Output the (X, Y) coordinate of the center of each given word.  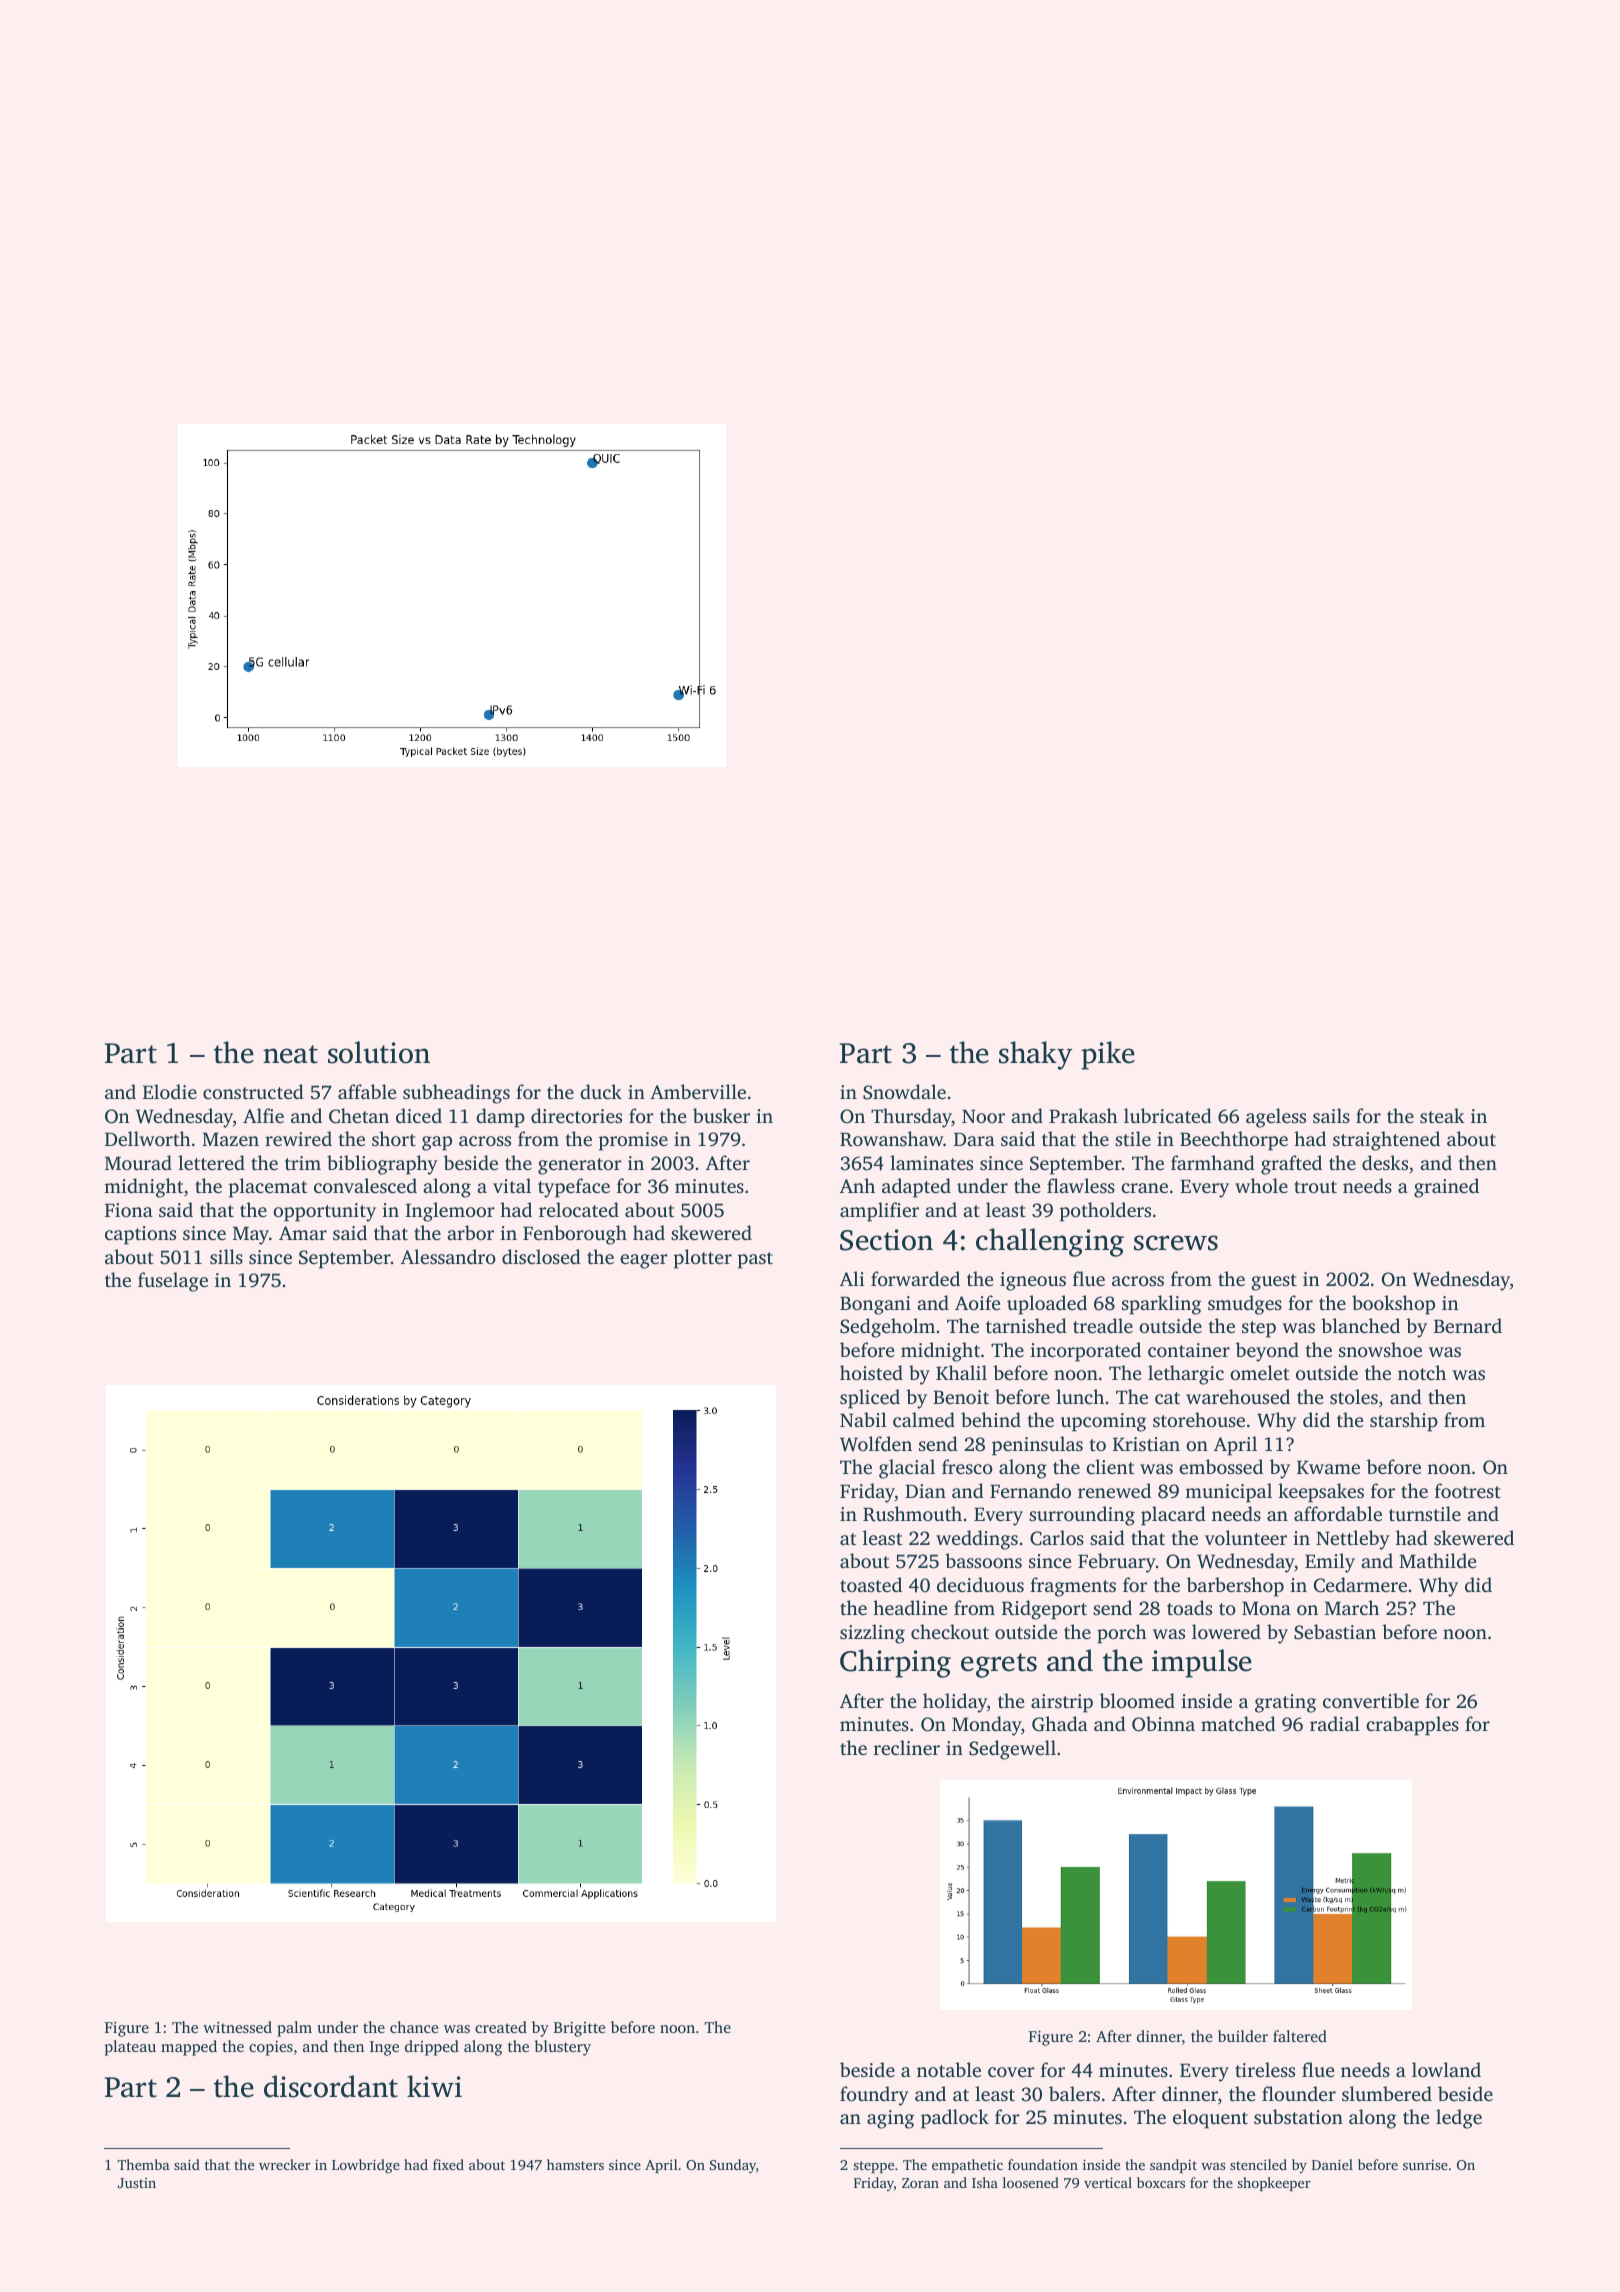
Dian (925, 1491)
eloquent (1210, 2119)
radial (1335, 1723)
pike (1108, 1055)
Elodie (170, 1091)
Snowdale (904, 1092)
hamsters (575, 2164)
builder (1243, 2036)
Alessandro (448, 1256)
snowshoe (1380, 1349)
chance (414, 2027)
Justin (137, 2183)
